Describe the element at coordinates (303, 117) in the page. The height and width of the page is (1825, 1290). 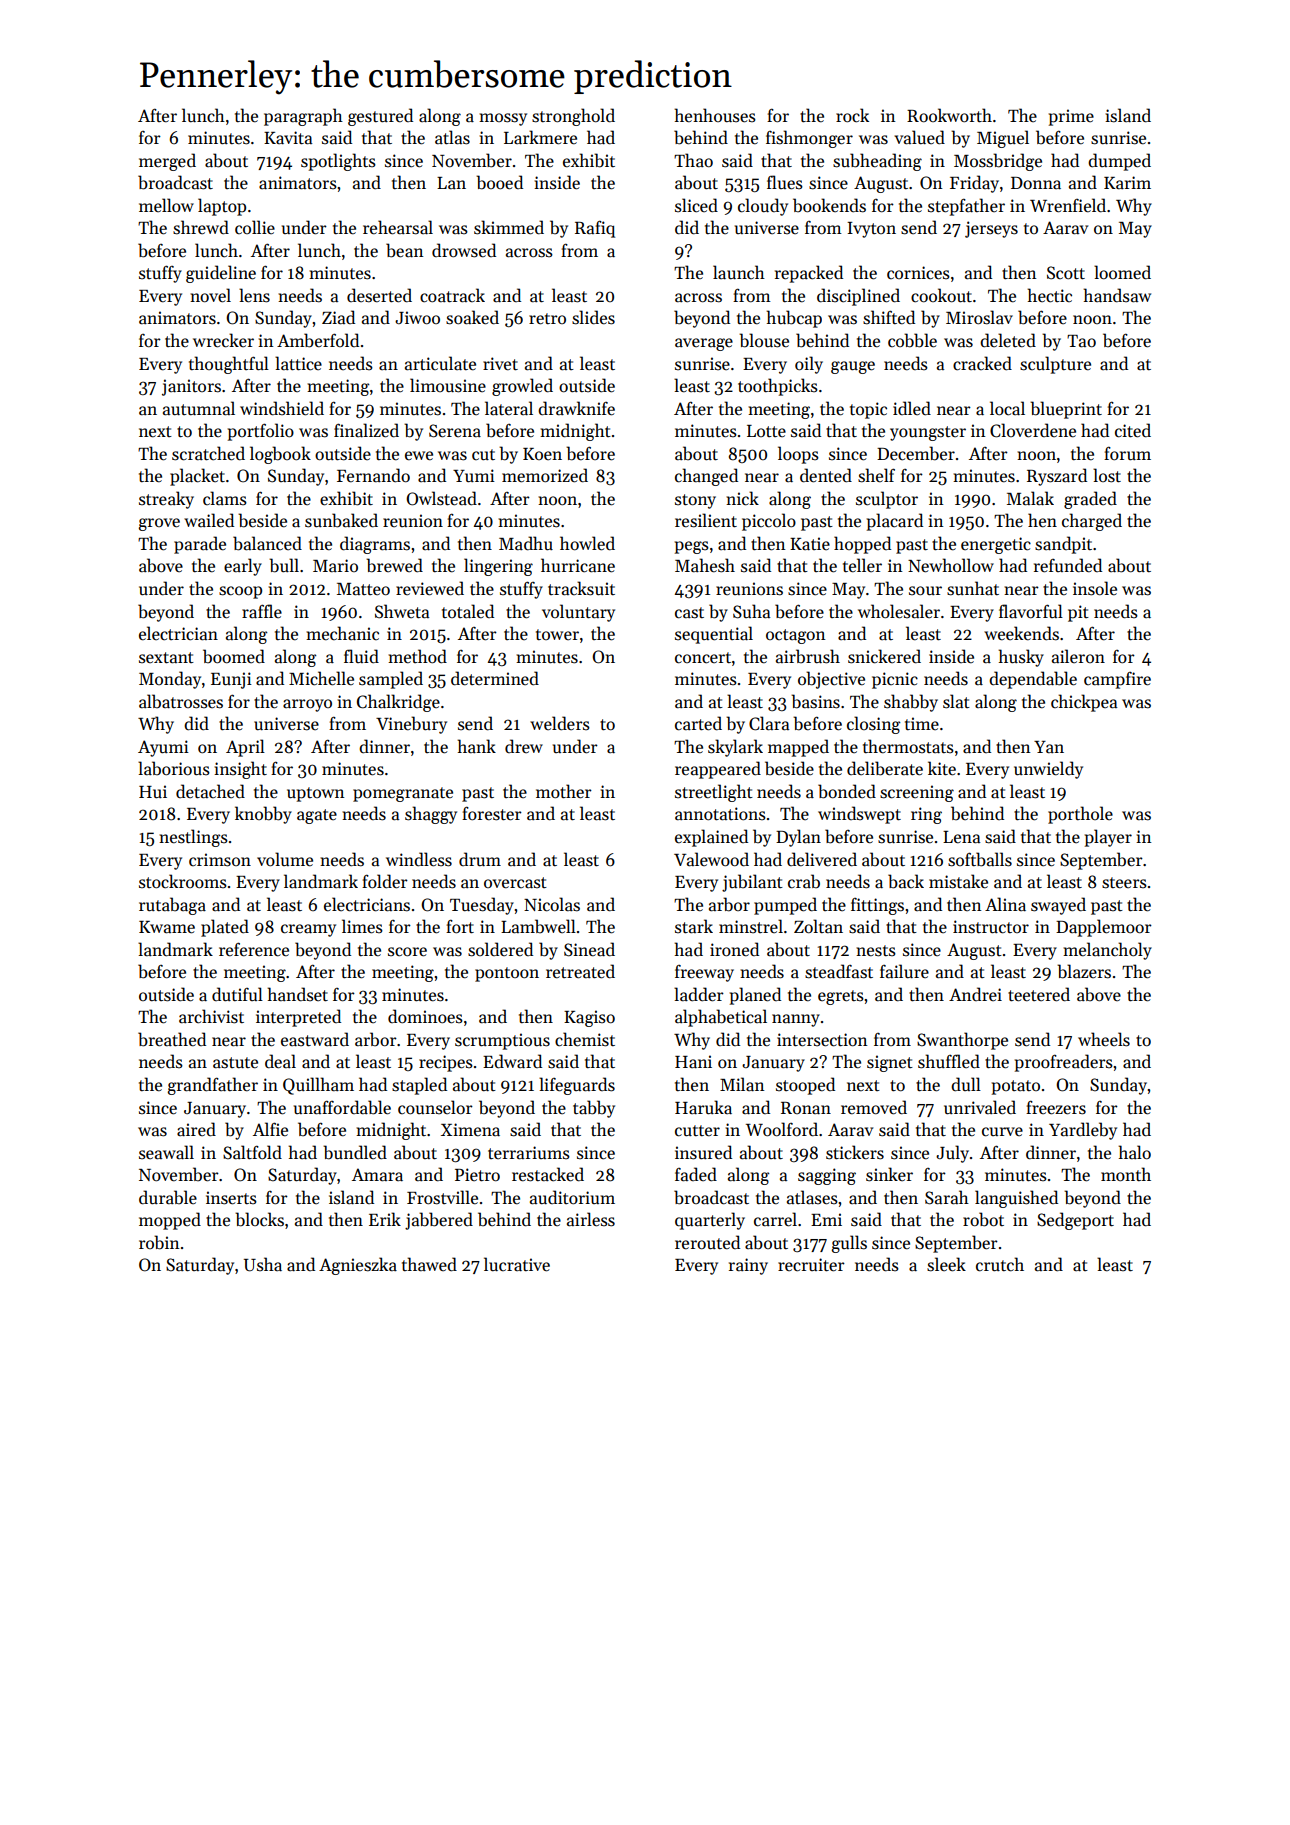
I see `paragraph` at that location.
